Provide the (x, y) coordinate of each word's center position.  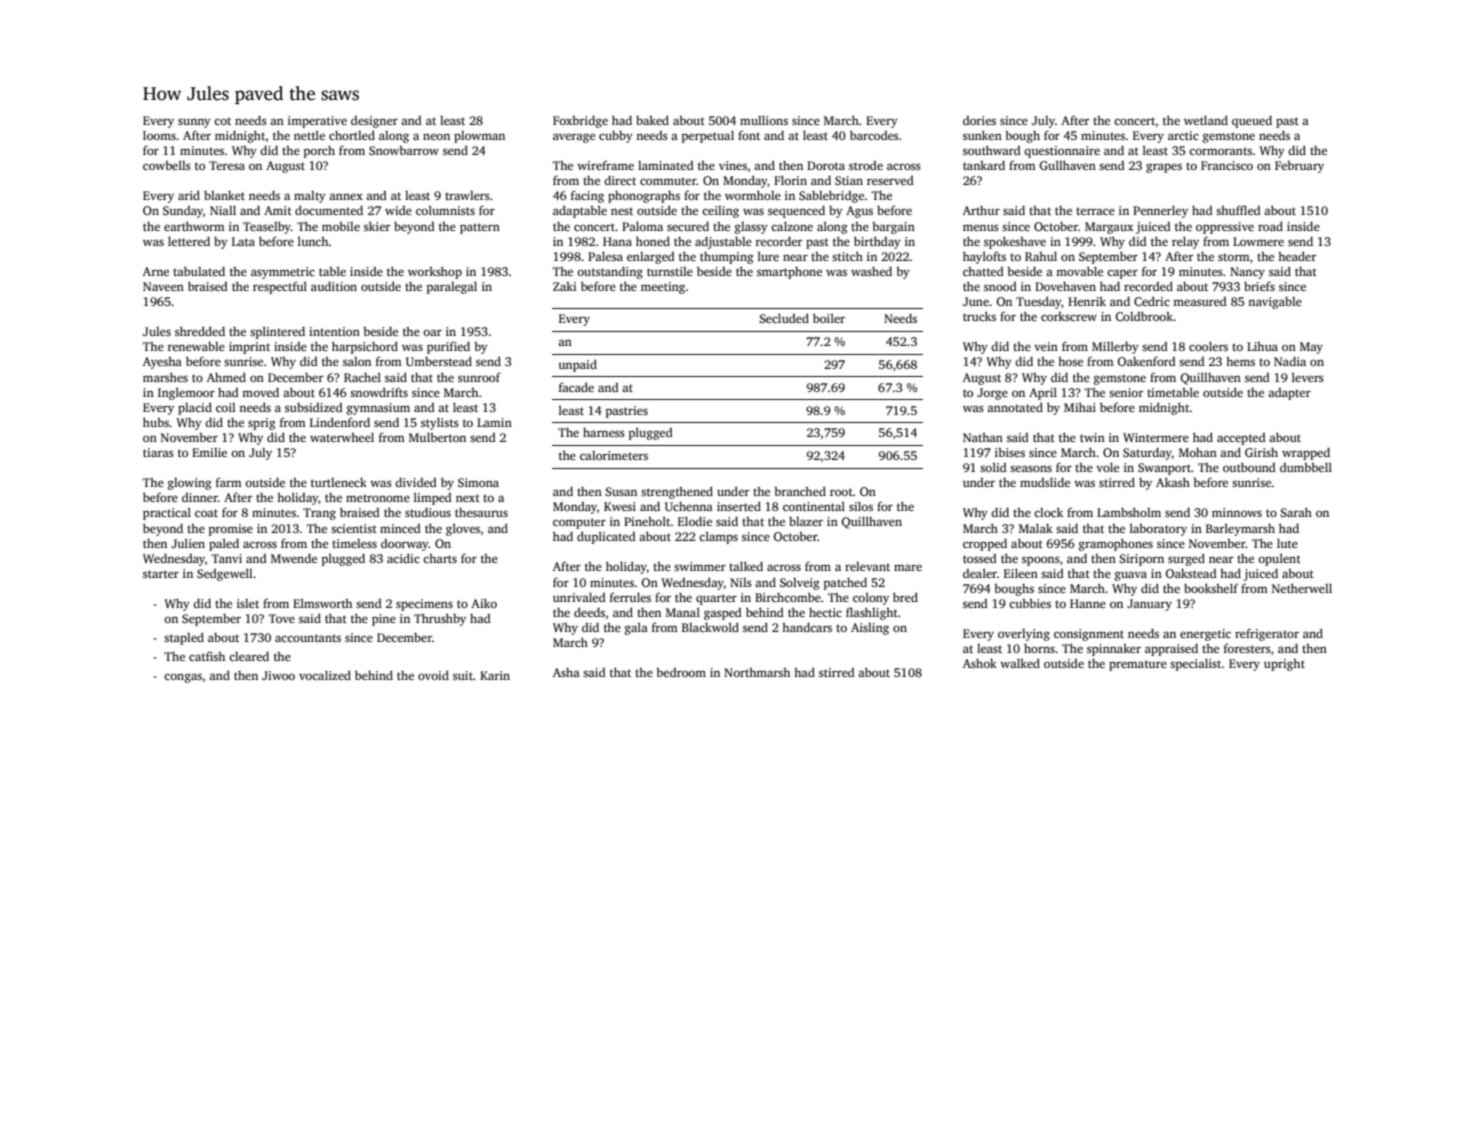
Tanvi (227, 558)
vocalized (325, 675)
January (1149, 605)
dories (979, 120)
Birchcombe (788, 597)
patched (845, 583)
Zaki (565, 286)
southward (992, 150)
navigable (1275, 302)
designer (374, 122)
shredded (200, 331)
